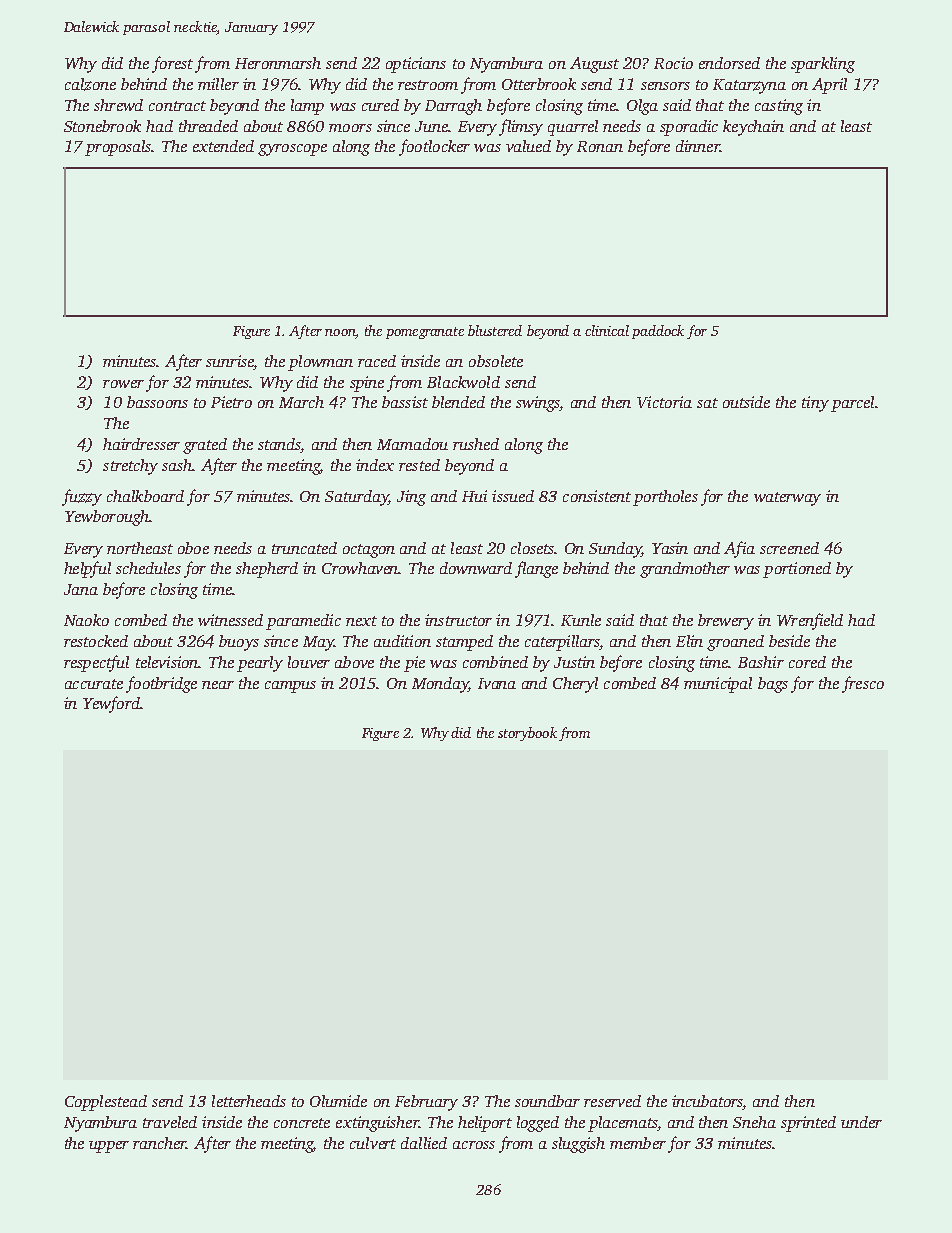  What do you see at coordinates (852, 404) in the screenshot?
I see `parcel` at bounding box center [852, 404].
